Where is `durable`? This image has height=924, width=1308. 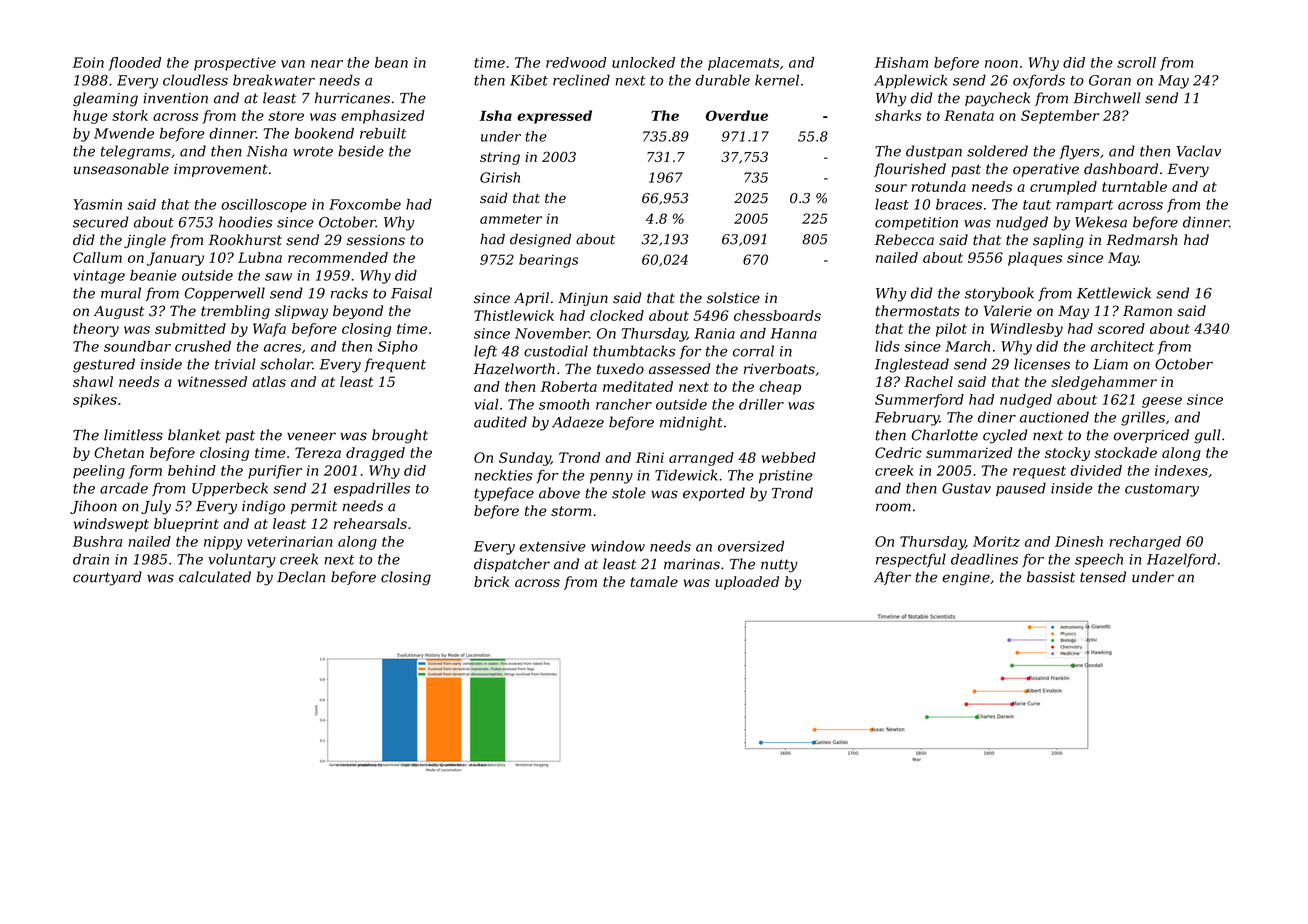
durable is located at coordinates (723, 80).
